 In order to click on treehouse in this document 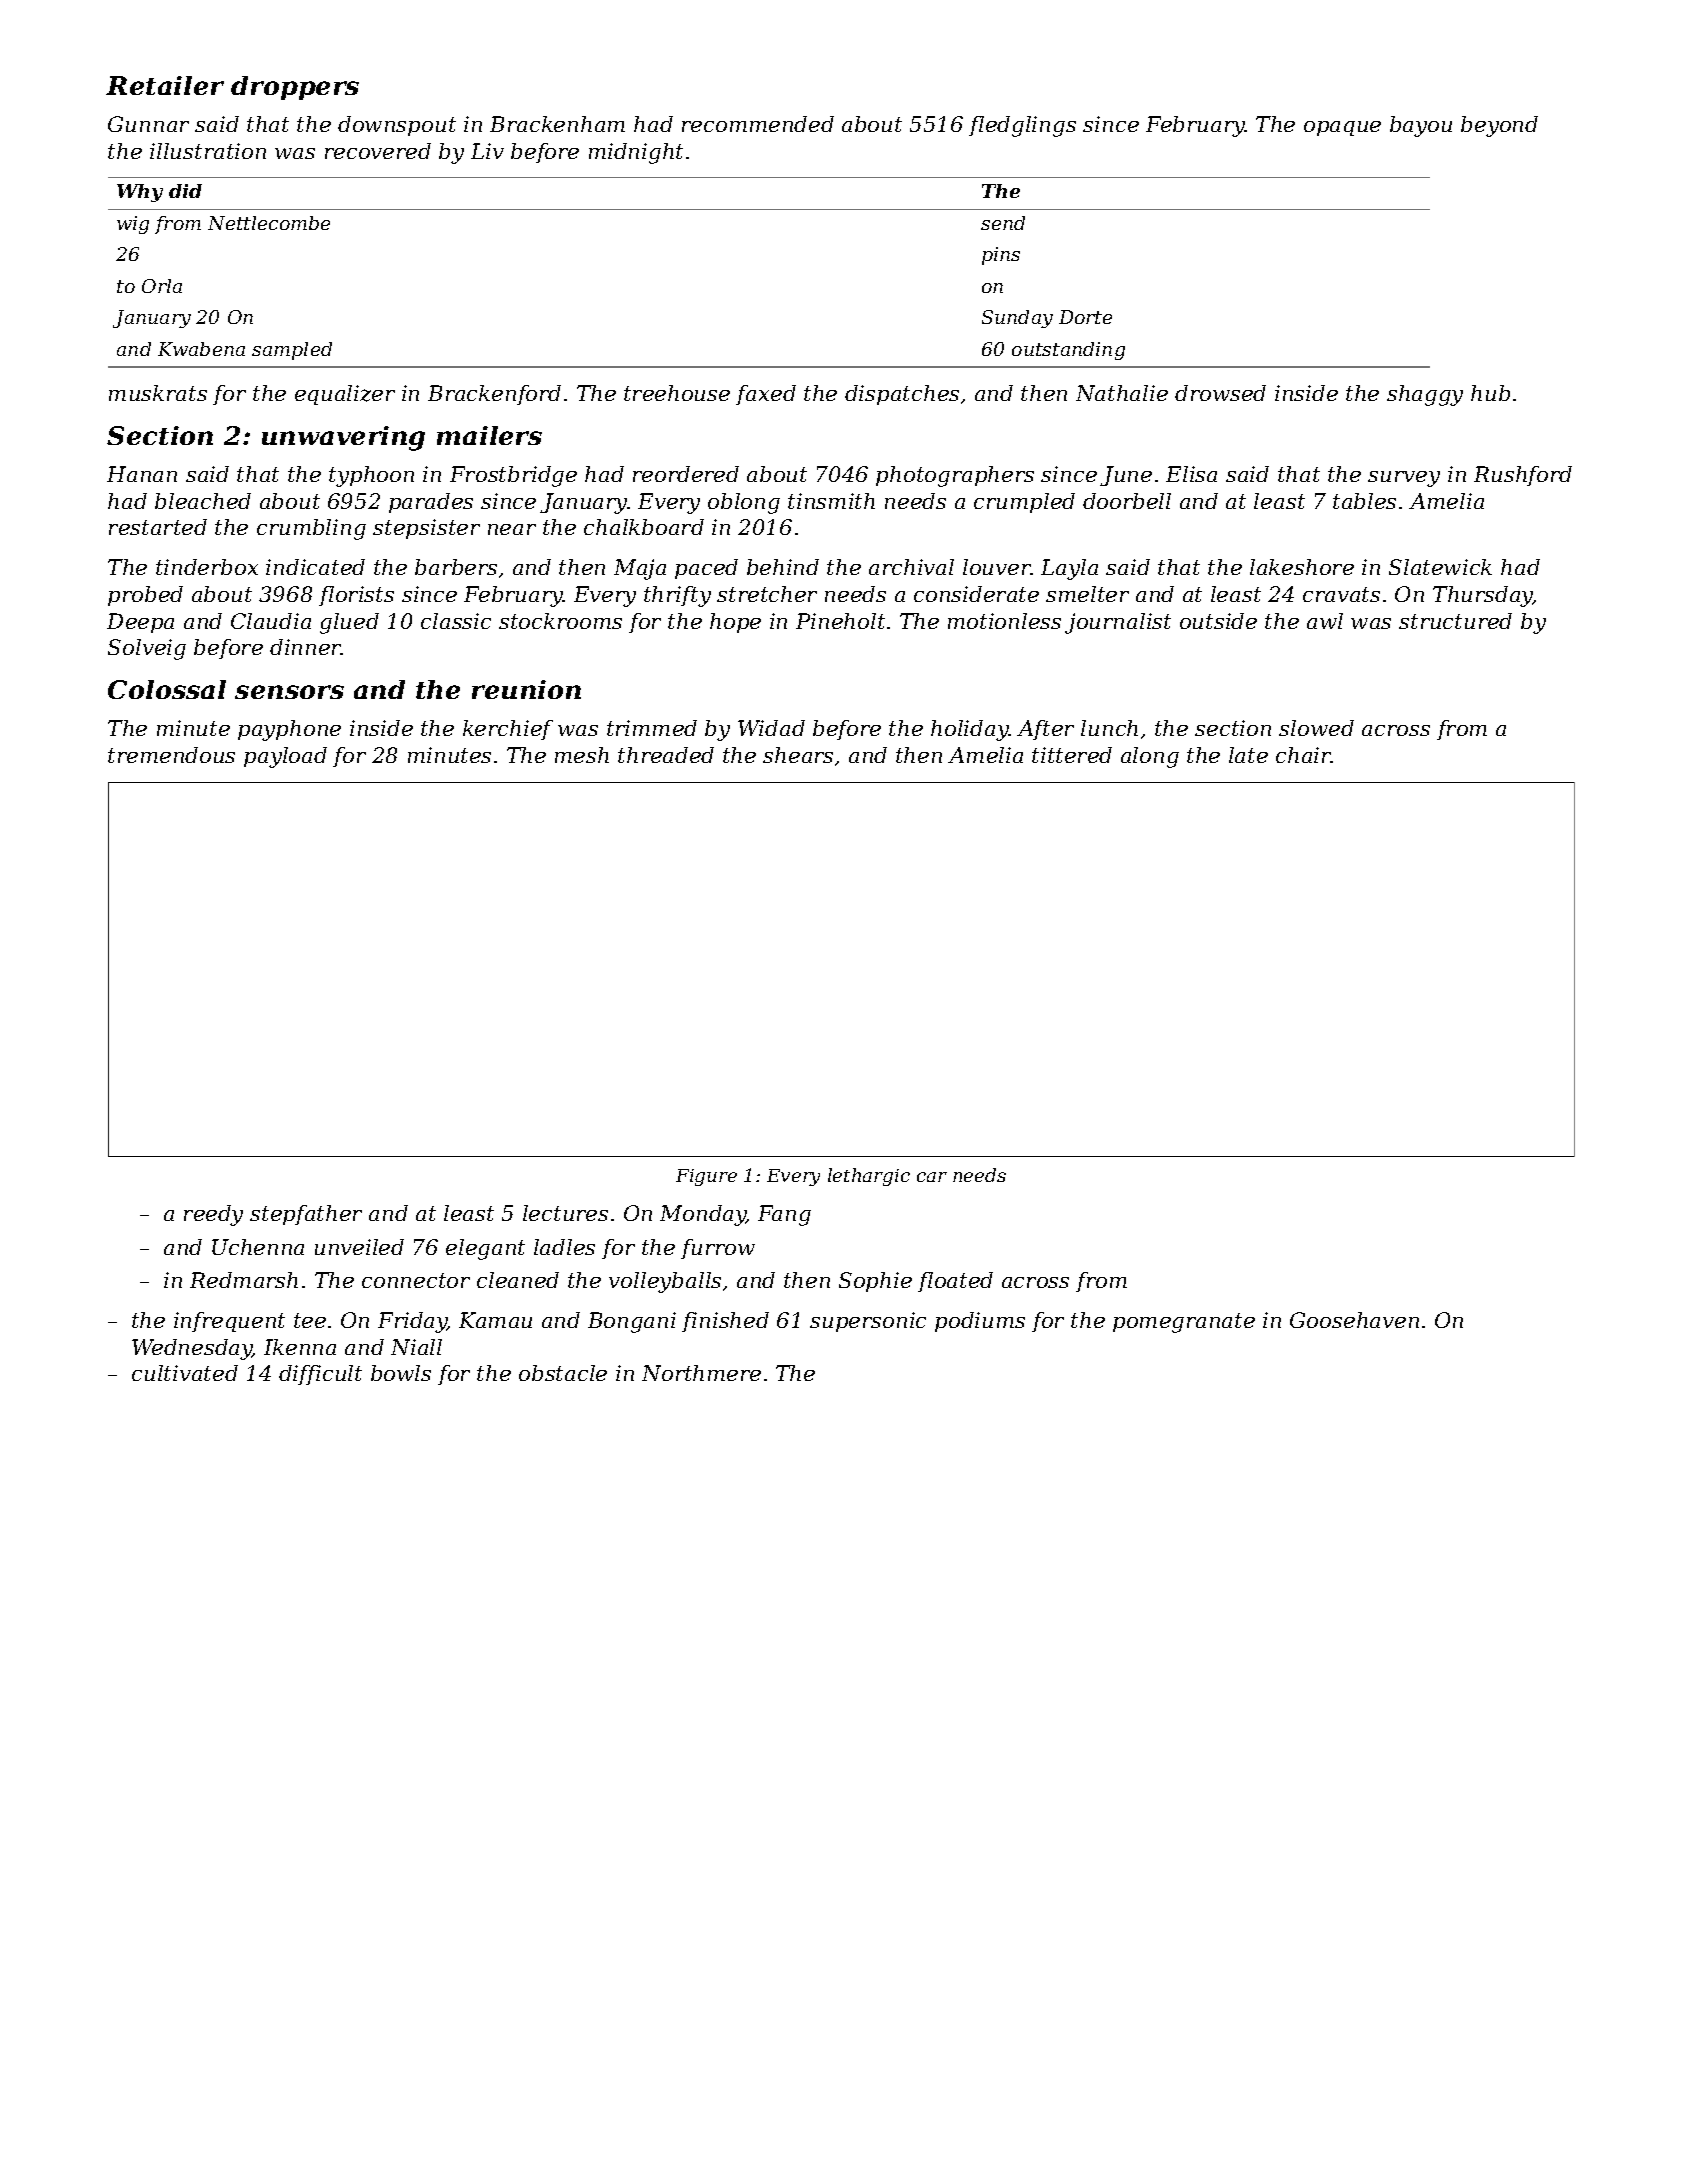, I will do `click(677, 393)`.
